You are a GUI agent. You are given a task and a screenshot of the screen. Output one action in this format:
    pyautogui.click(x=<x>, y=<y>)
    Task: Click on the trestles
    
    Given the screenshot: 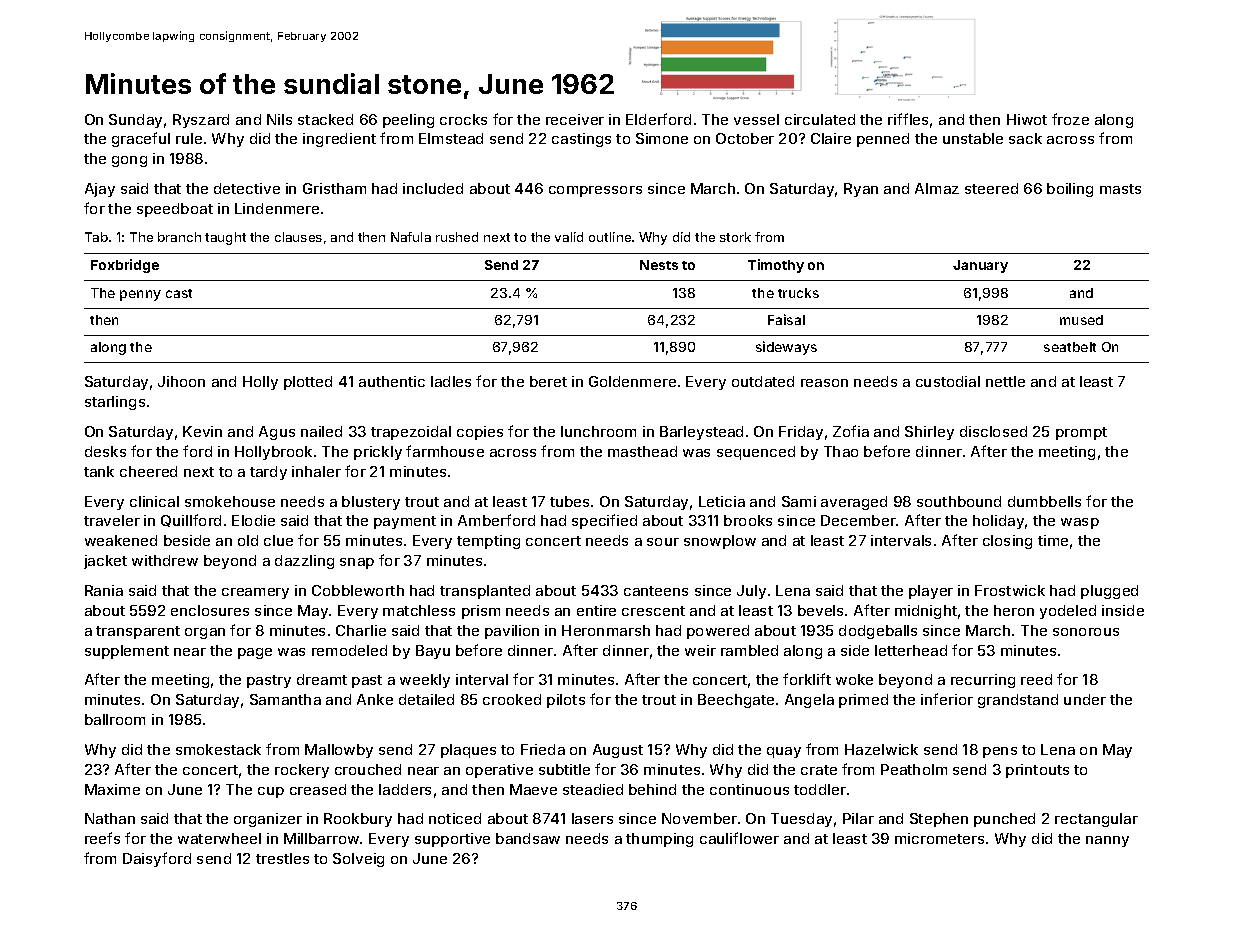 What is the action you would take?
    pyautogui.click(x=282, y=858)
